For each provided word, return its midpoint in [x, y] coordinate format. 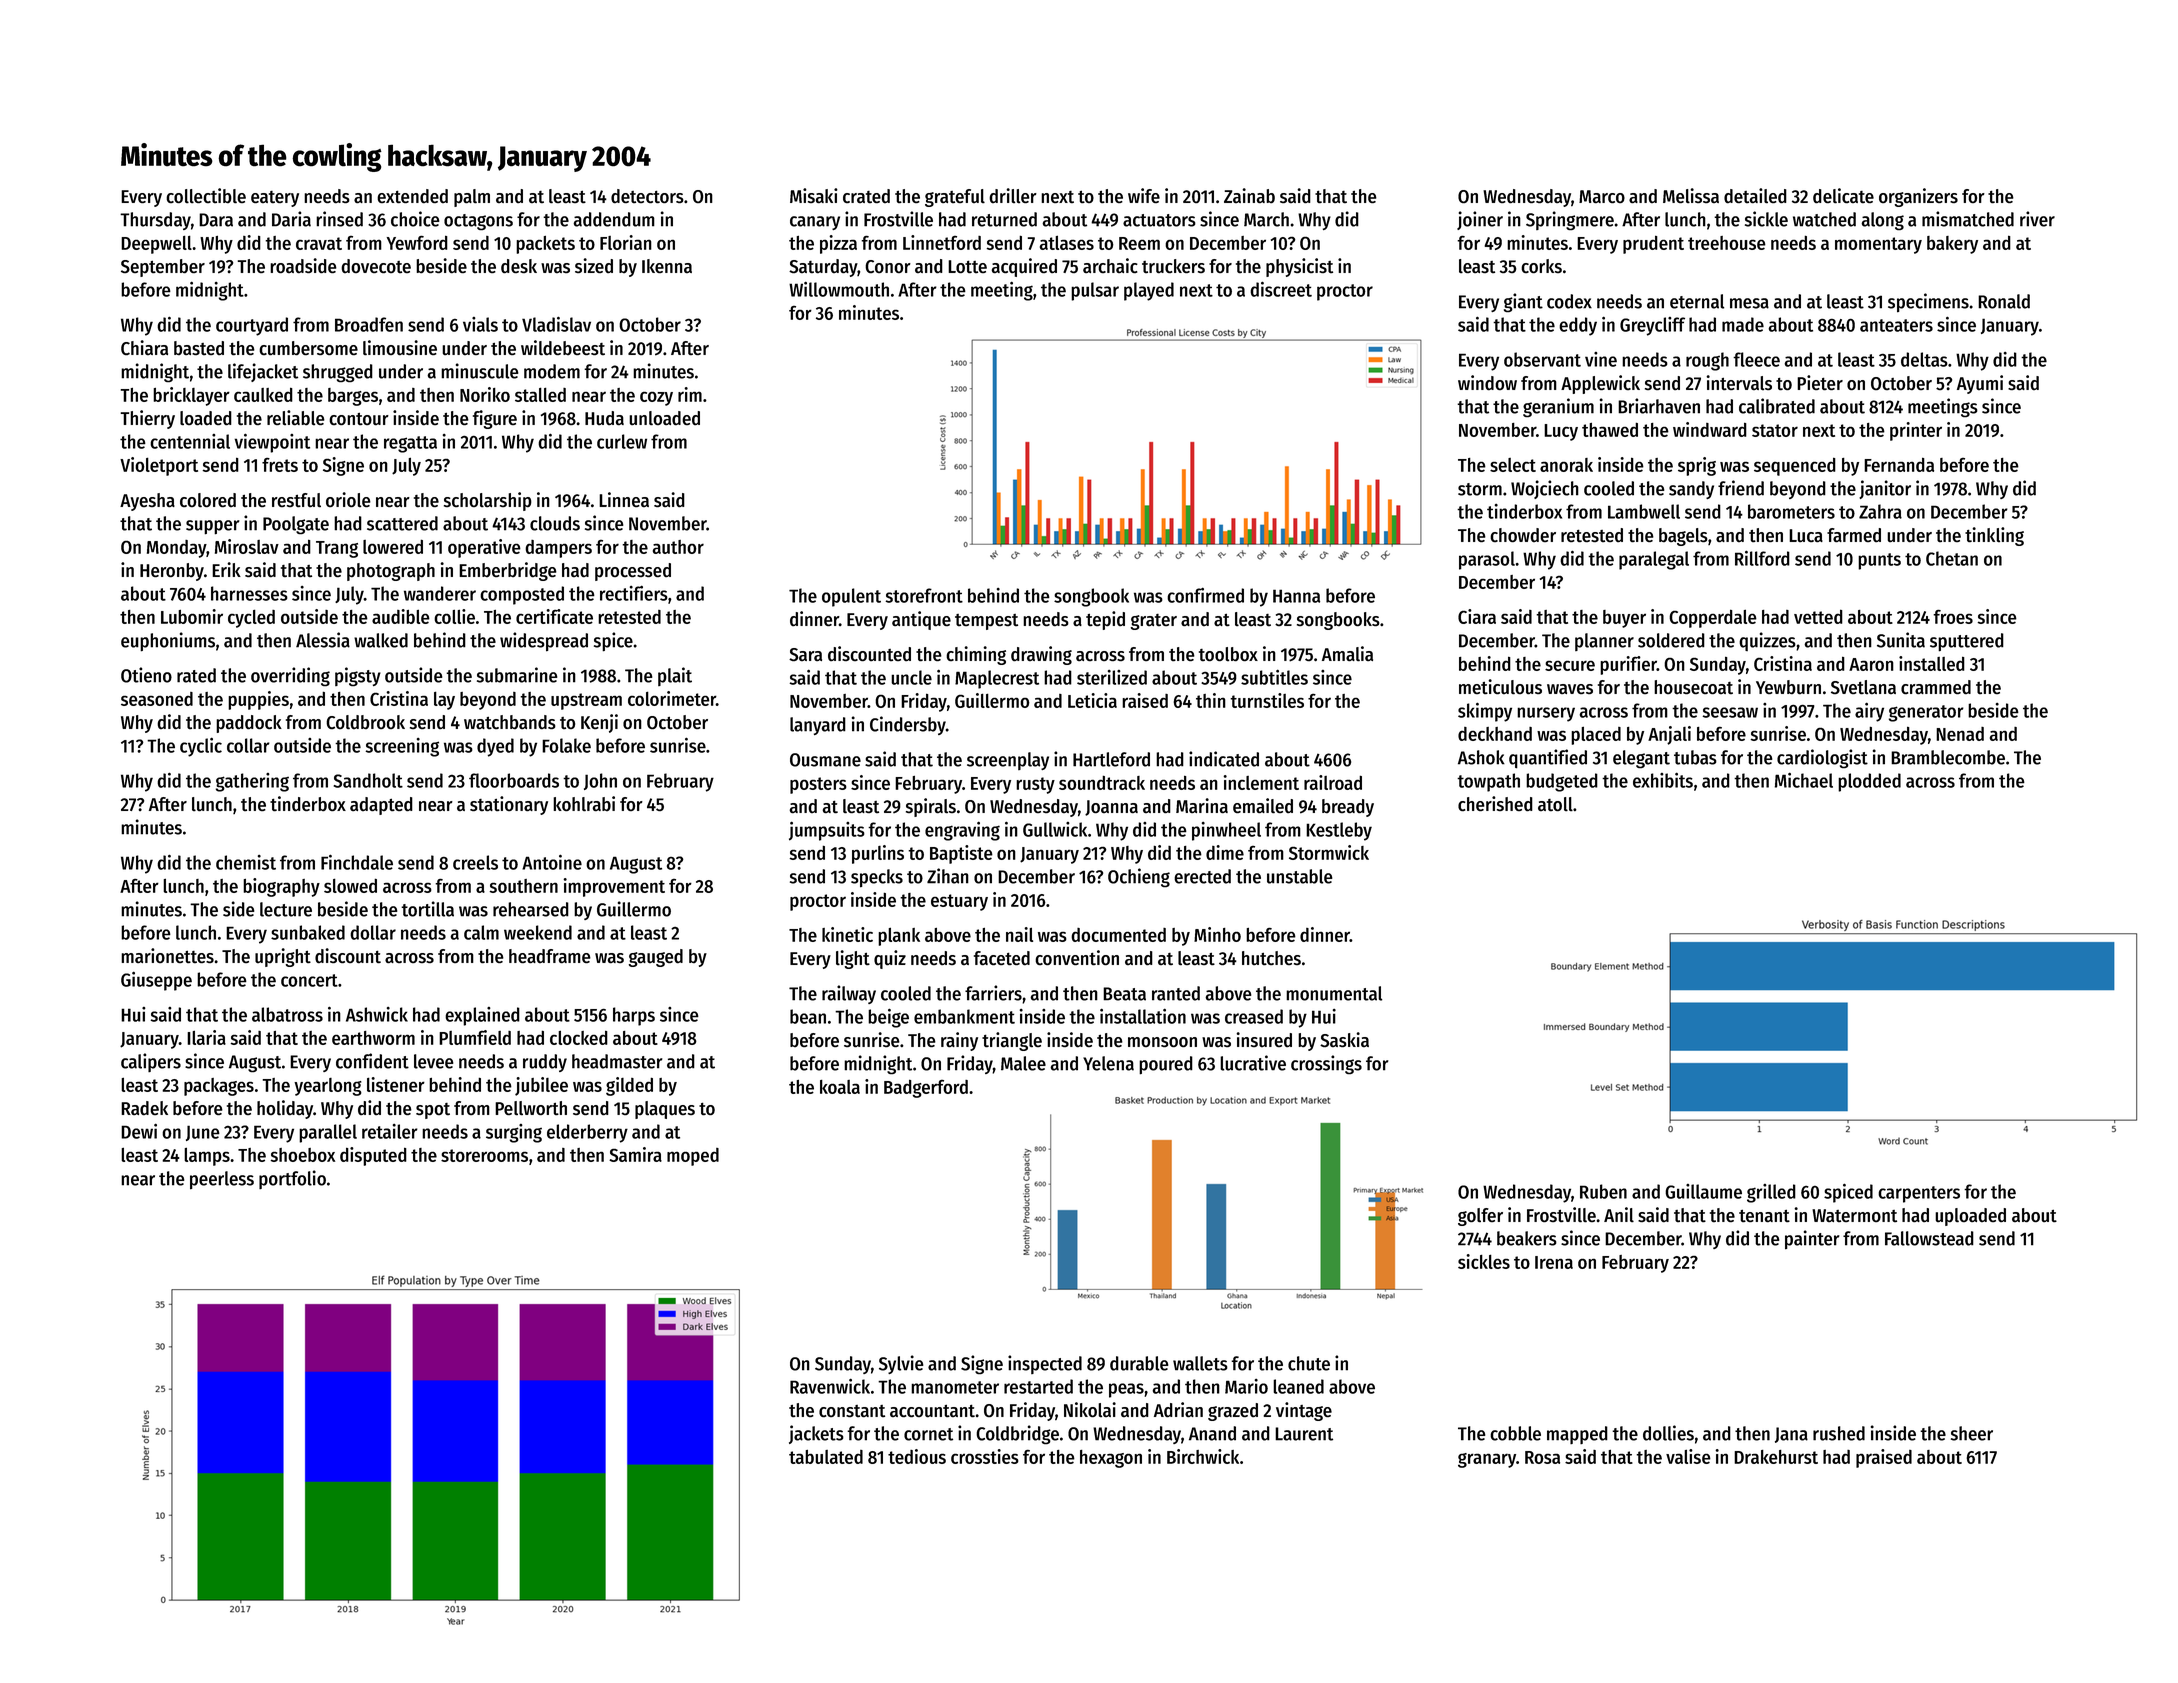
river [2037, 219]
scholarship [488, 501]
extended [412, 196]
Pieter [1820, 383]
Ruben [1603, 1191]
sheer [1972, 1433]
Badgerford [926, 1089]
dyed [495, 747]
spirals [931, 807]
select [1513, 465]
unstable [1299, 876]
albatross [287, 1014]
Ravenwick [830, 1386]
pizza [838, 244]
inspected [1045, 1364]
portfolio [292, 1179]
